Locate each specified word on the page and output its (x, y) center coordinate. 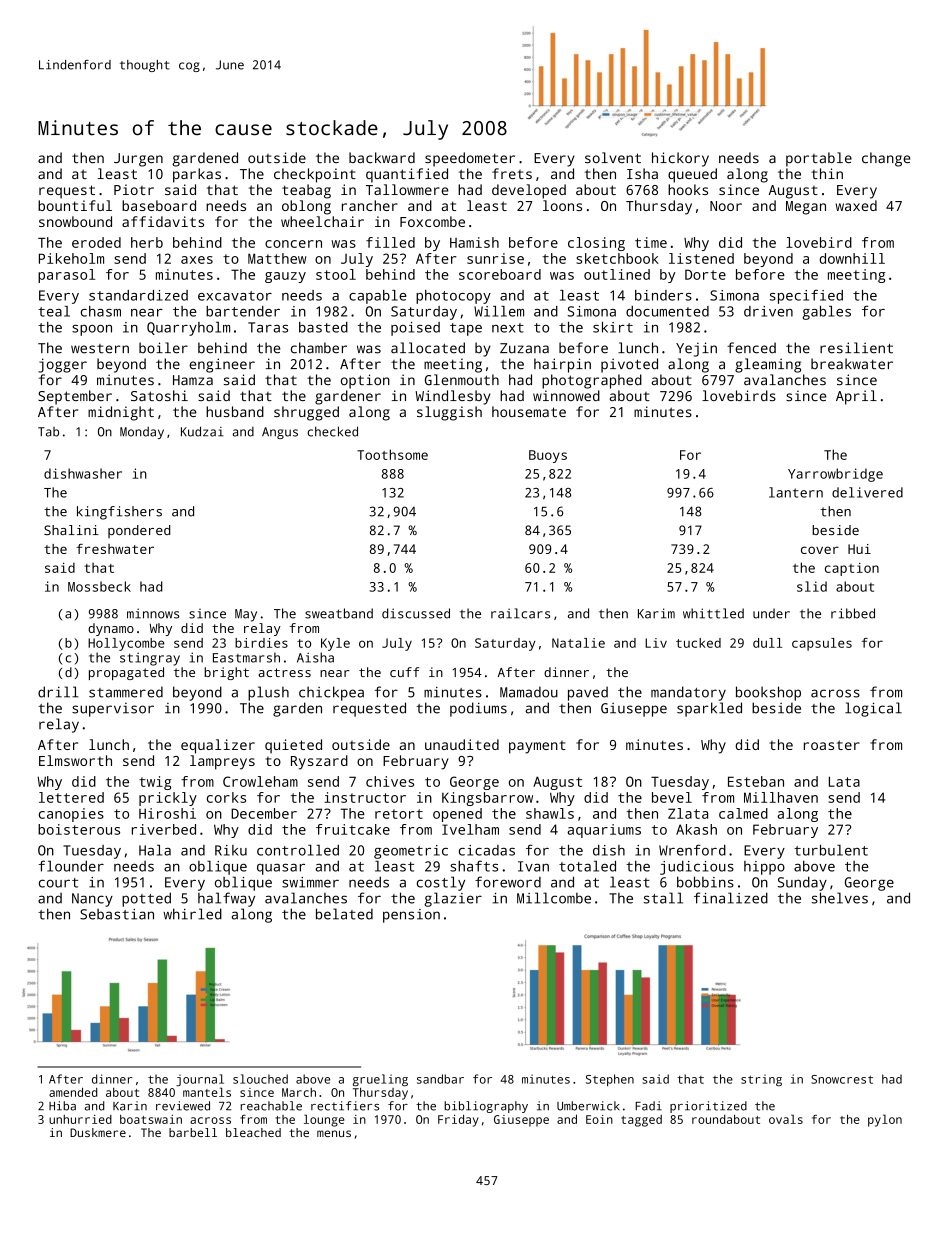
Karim (656, 613)
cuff (404, 672)
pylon (885, 1120)
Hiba (62, 1106)
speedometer (470, 159)
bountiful (75, 205)
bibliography (486, 1107)
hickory (680, 159)
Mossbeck (99, 586)
